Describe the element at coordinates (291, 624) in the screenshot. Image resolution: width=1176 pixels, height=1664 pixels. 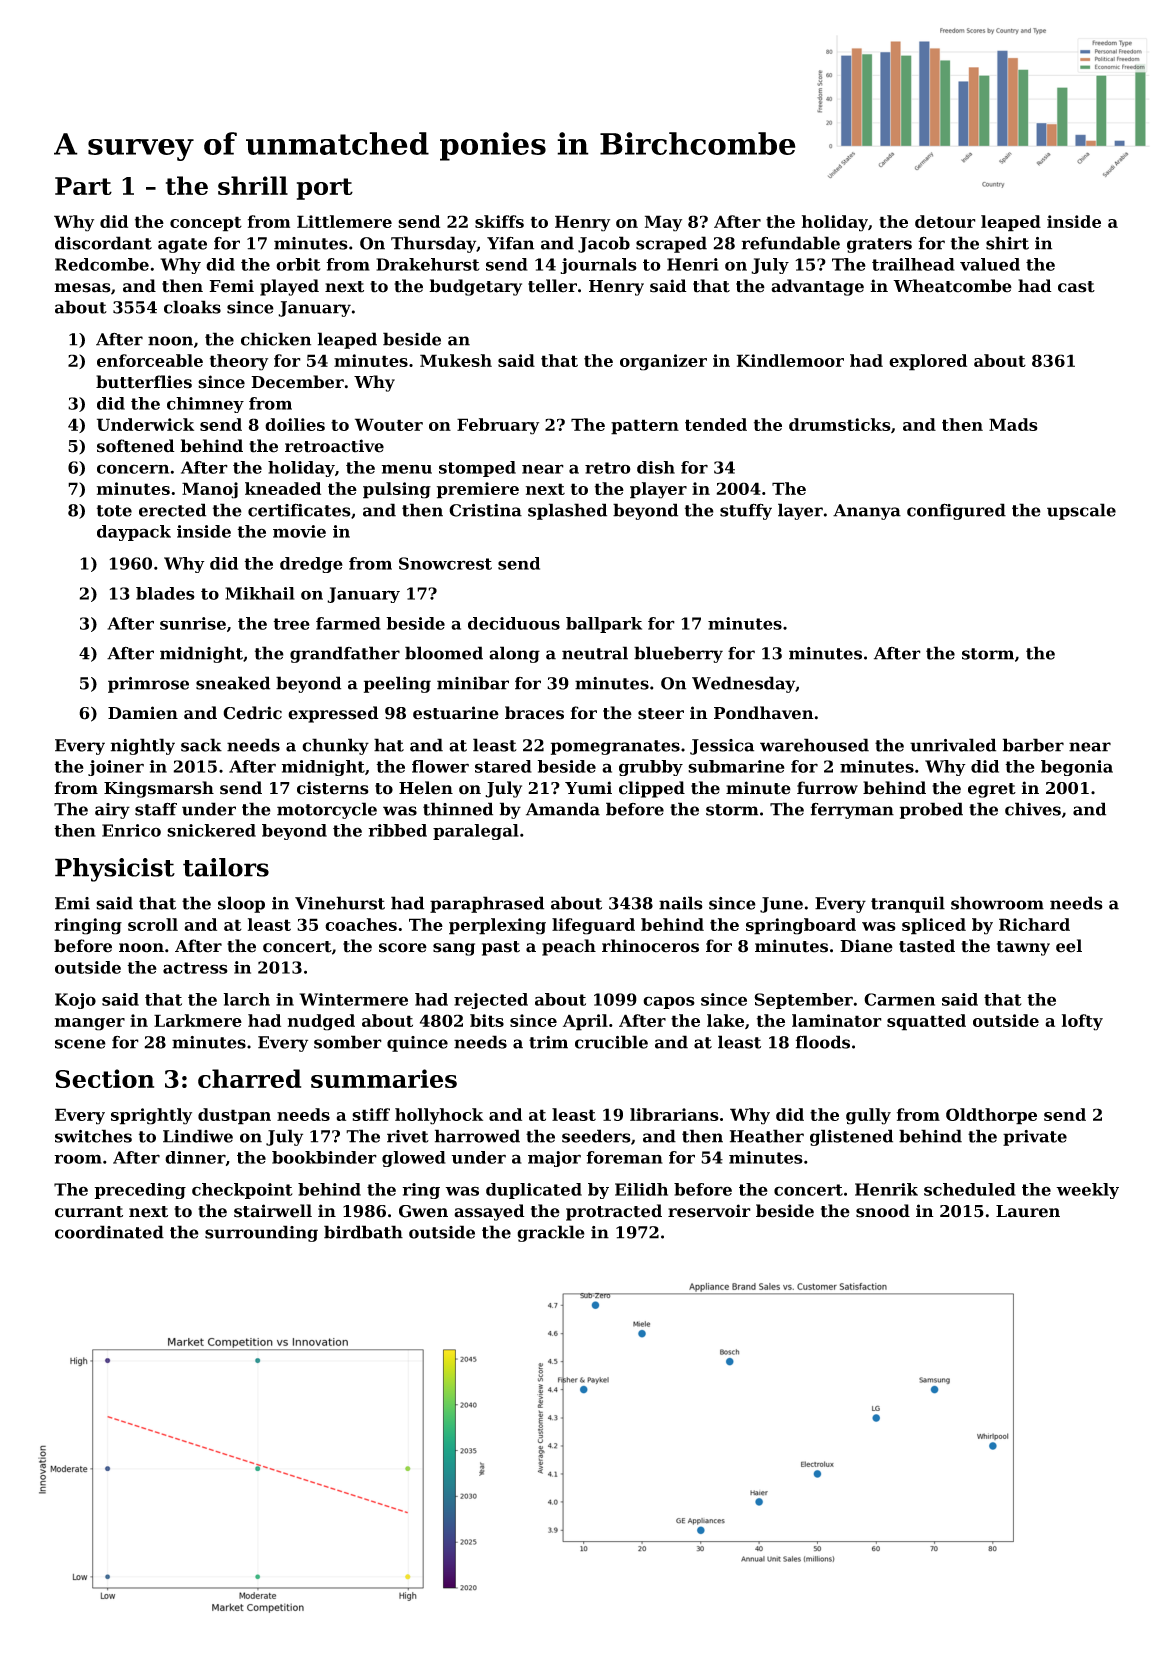
I see `tree` at that location.
